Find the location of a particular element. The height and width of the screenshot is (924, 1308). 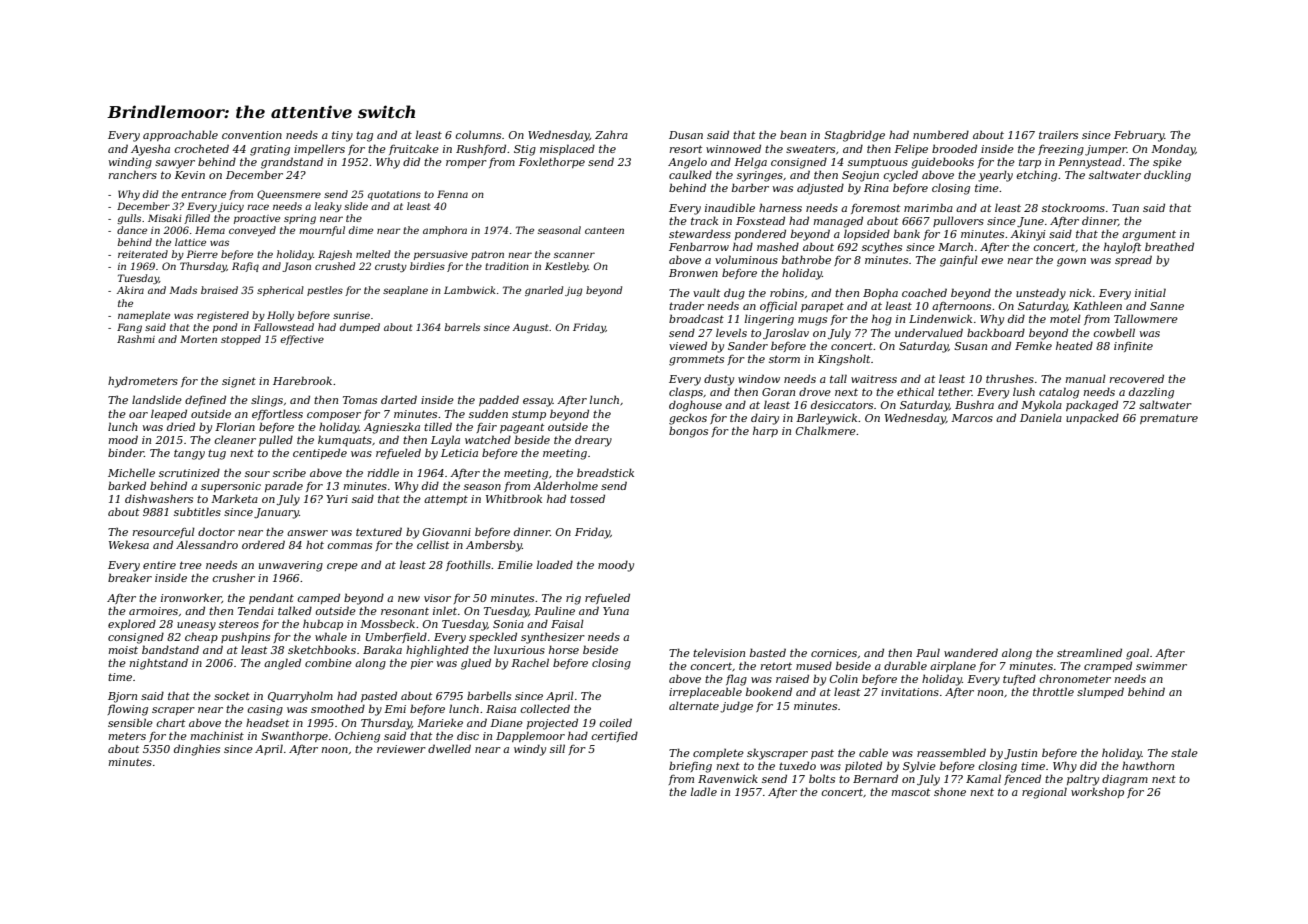

harp is located at coordinates (765, 431).
